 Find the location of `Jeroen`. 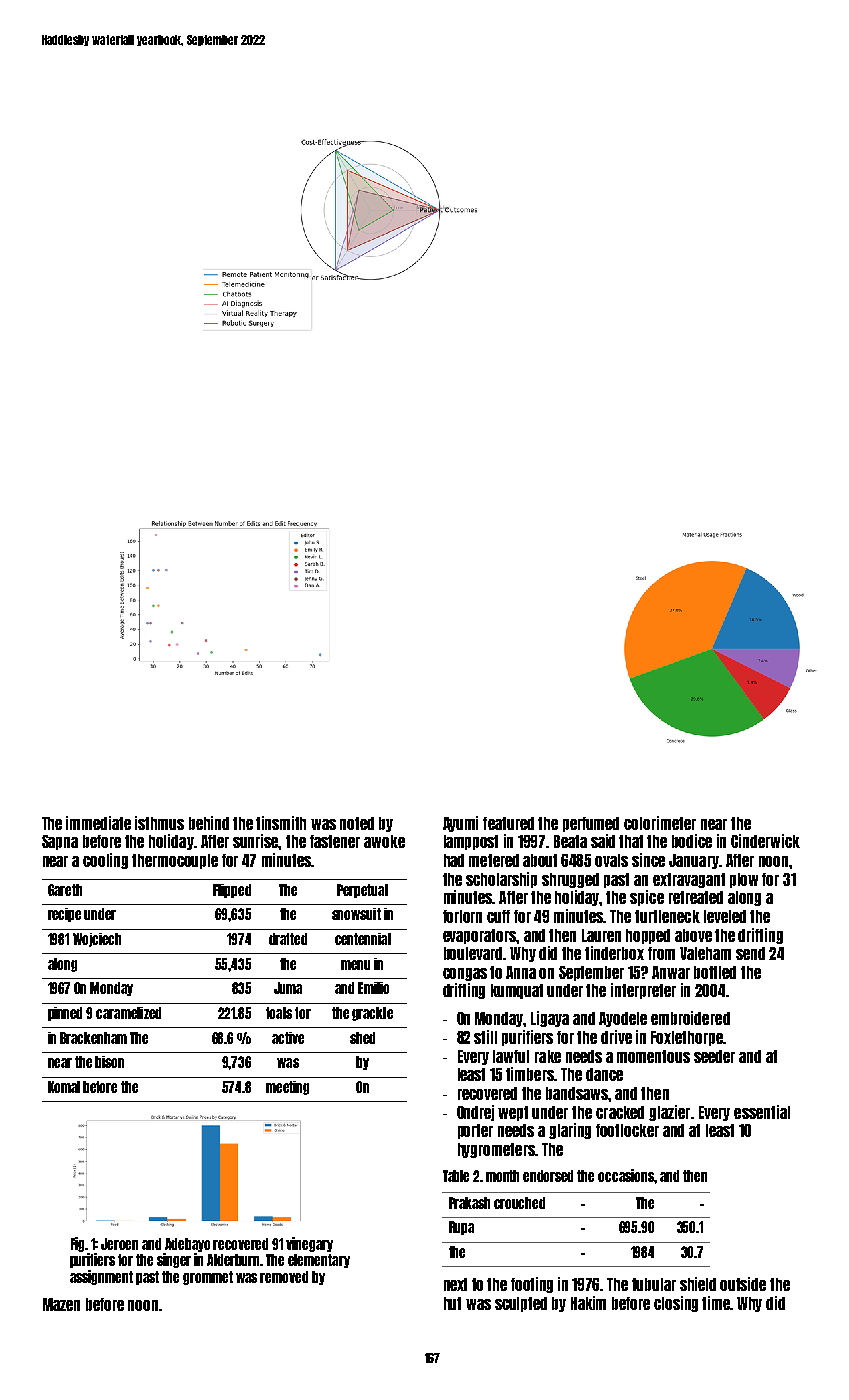

Jeroen is located at coordinates (119, 1244).
